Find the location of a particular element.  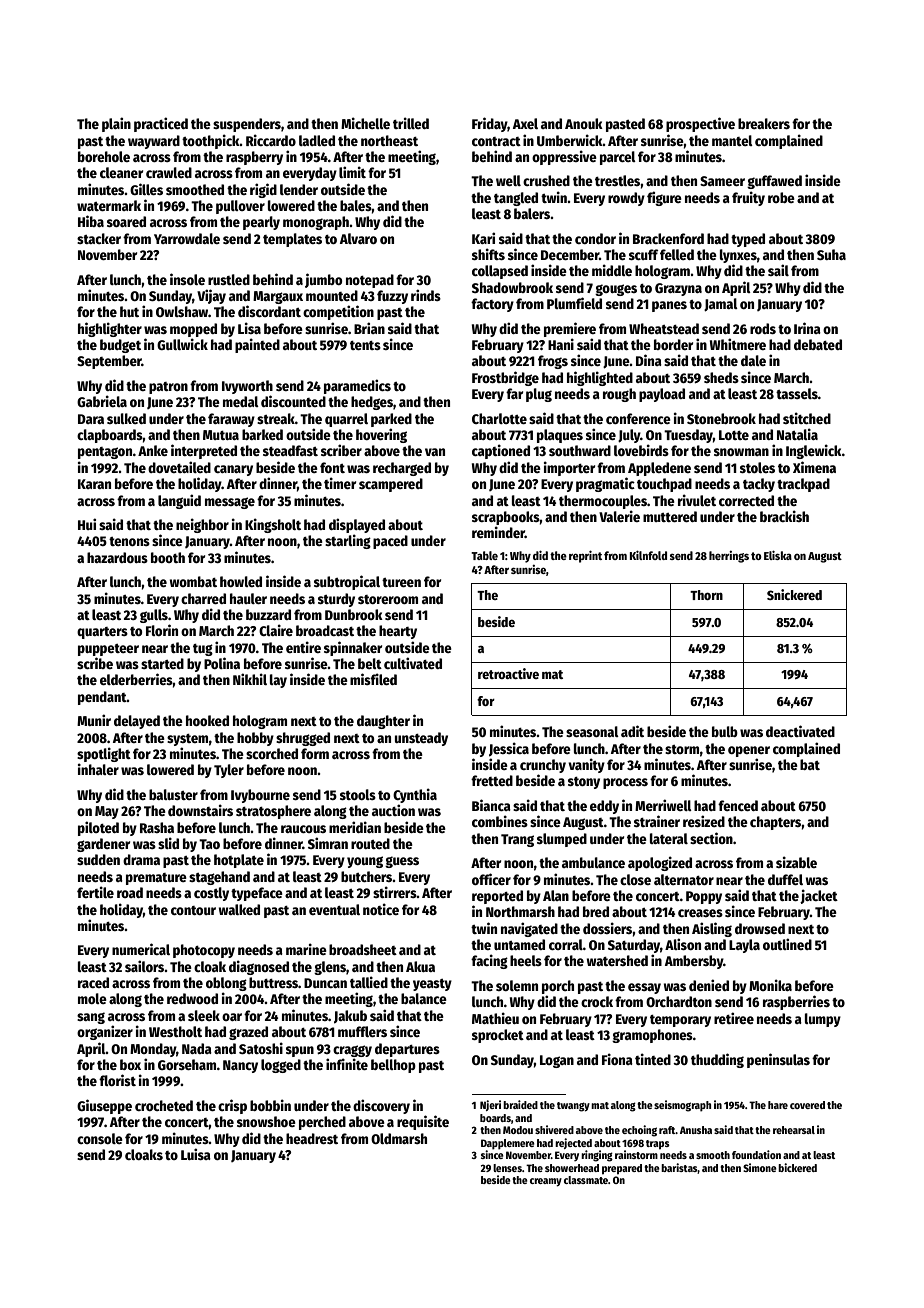

stacker is located at coordinates (99, 238).
